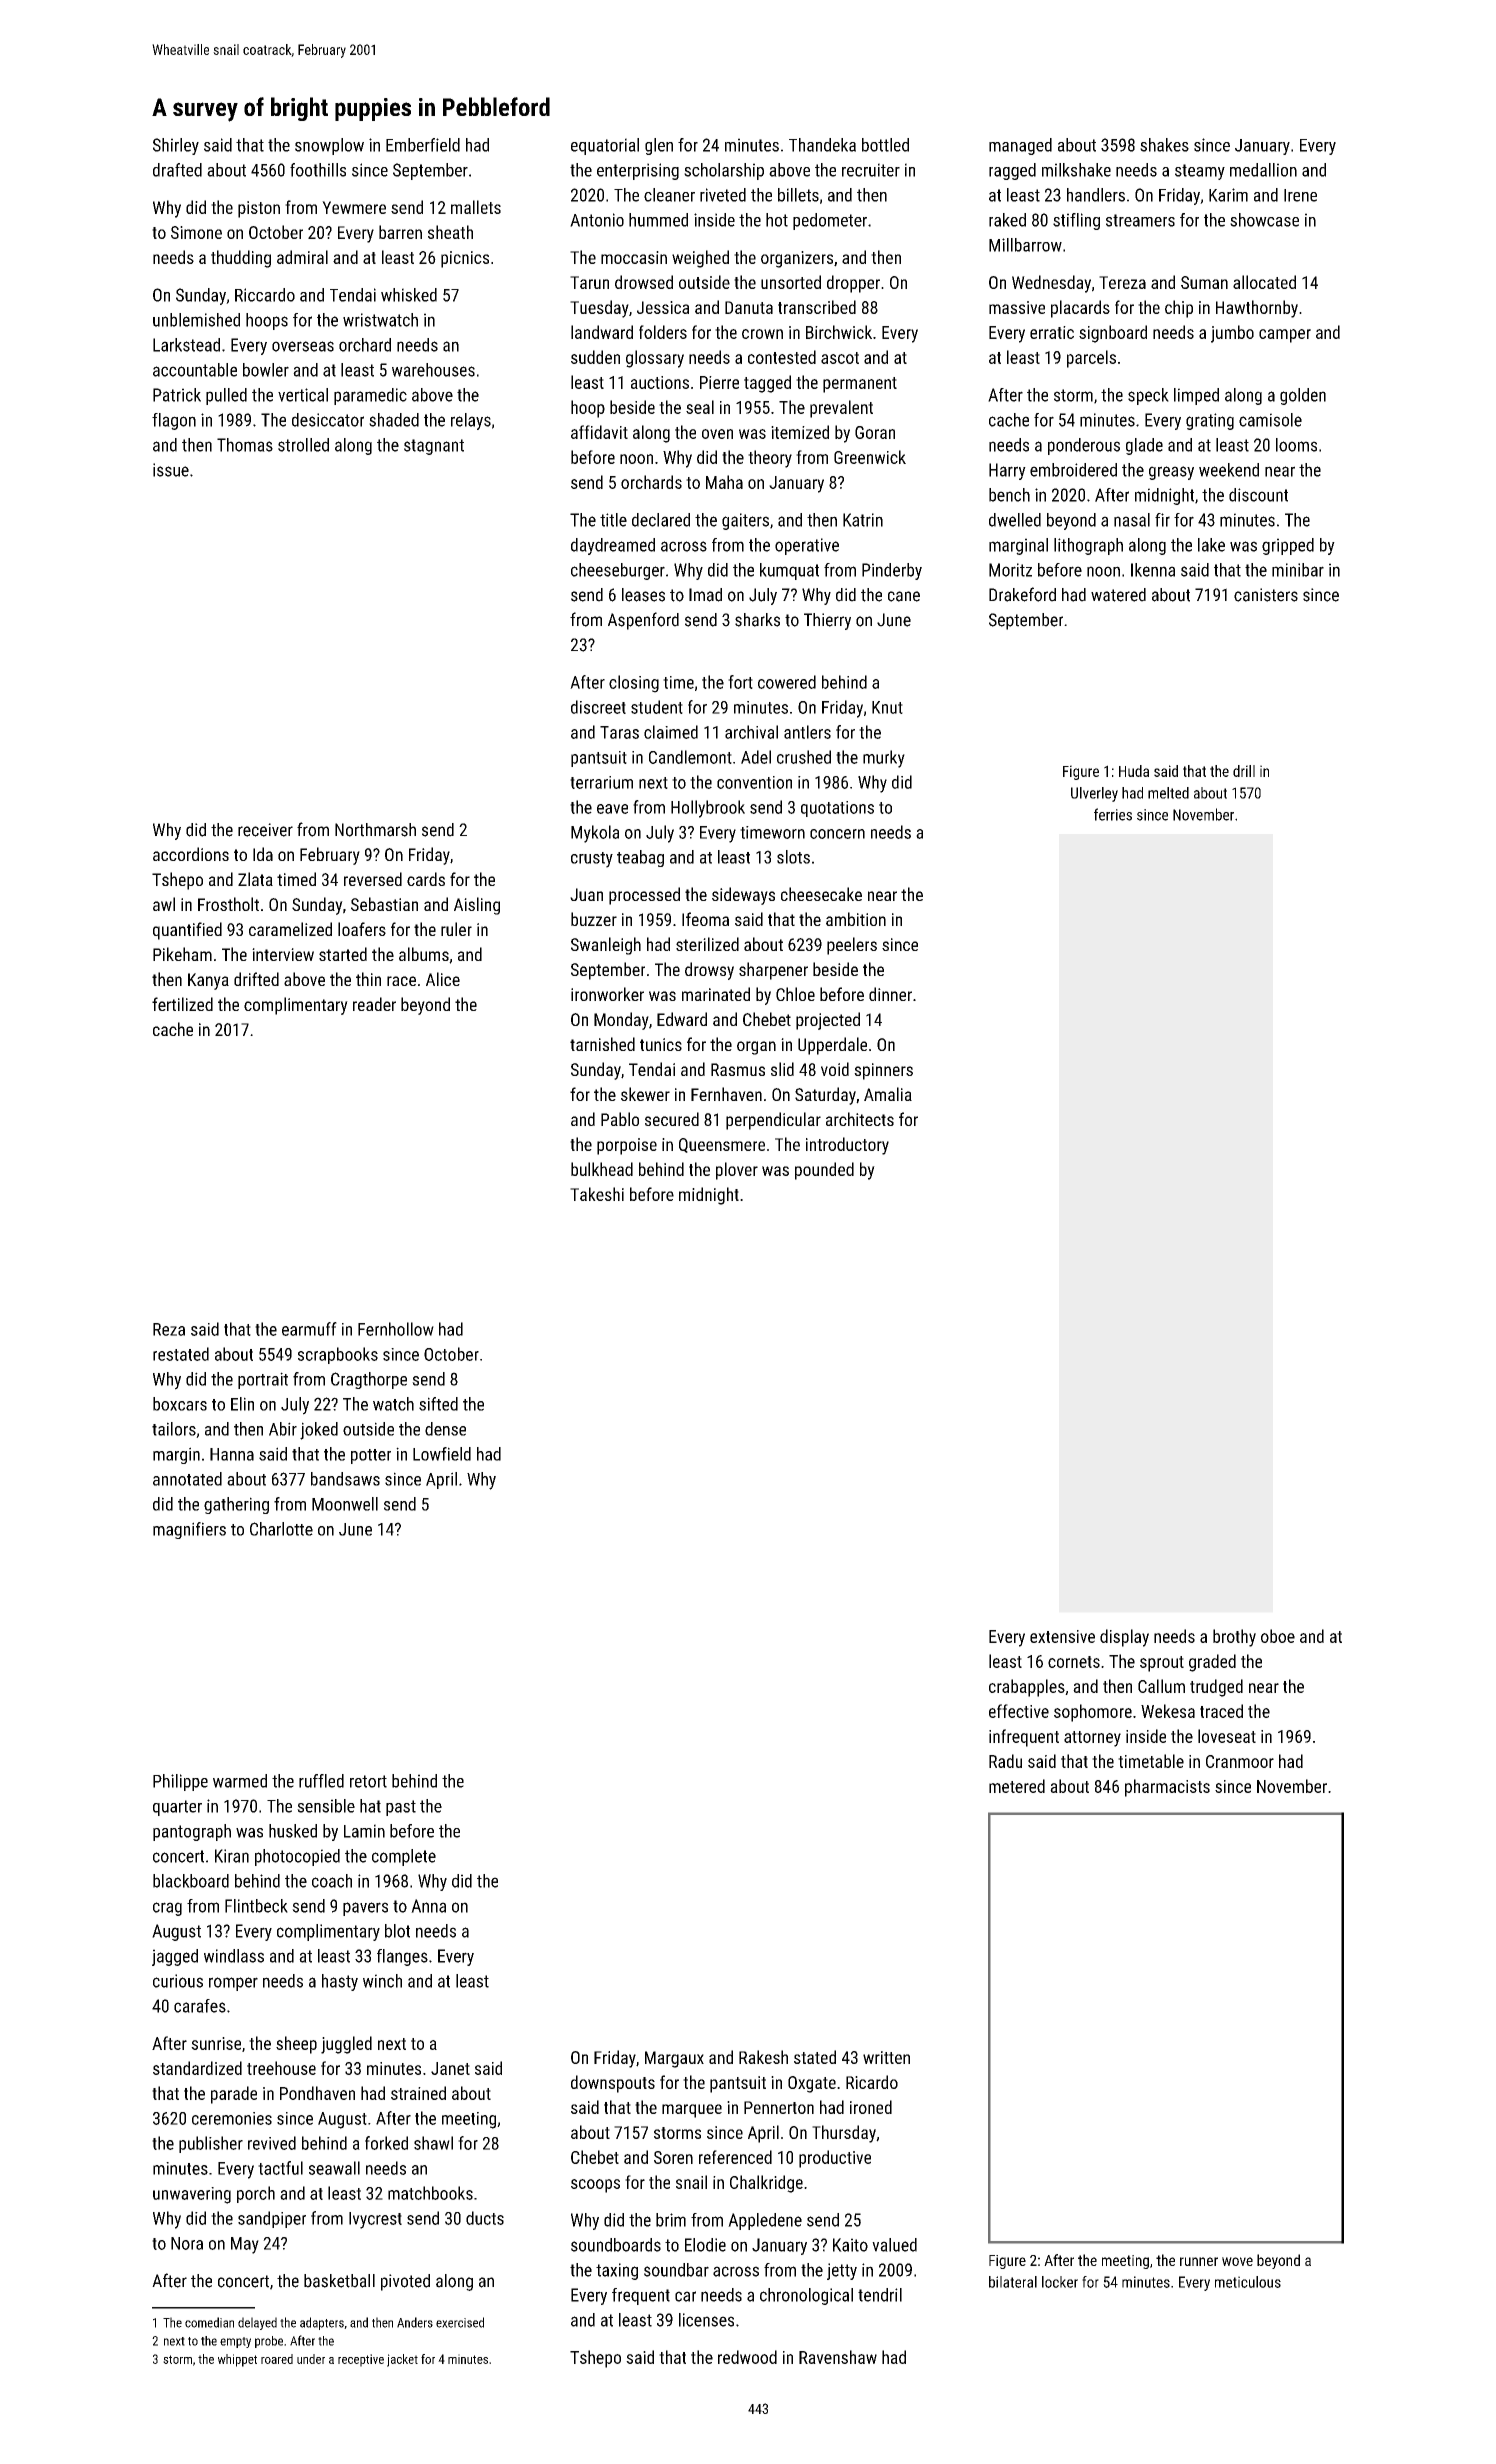 The width and height of the page is (1496, 2464). Describe the element at coordinates (396, 1329) in the page. I see `Fernhollow` at that location.
